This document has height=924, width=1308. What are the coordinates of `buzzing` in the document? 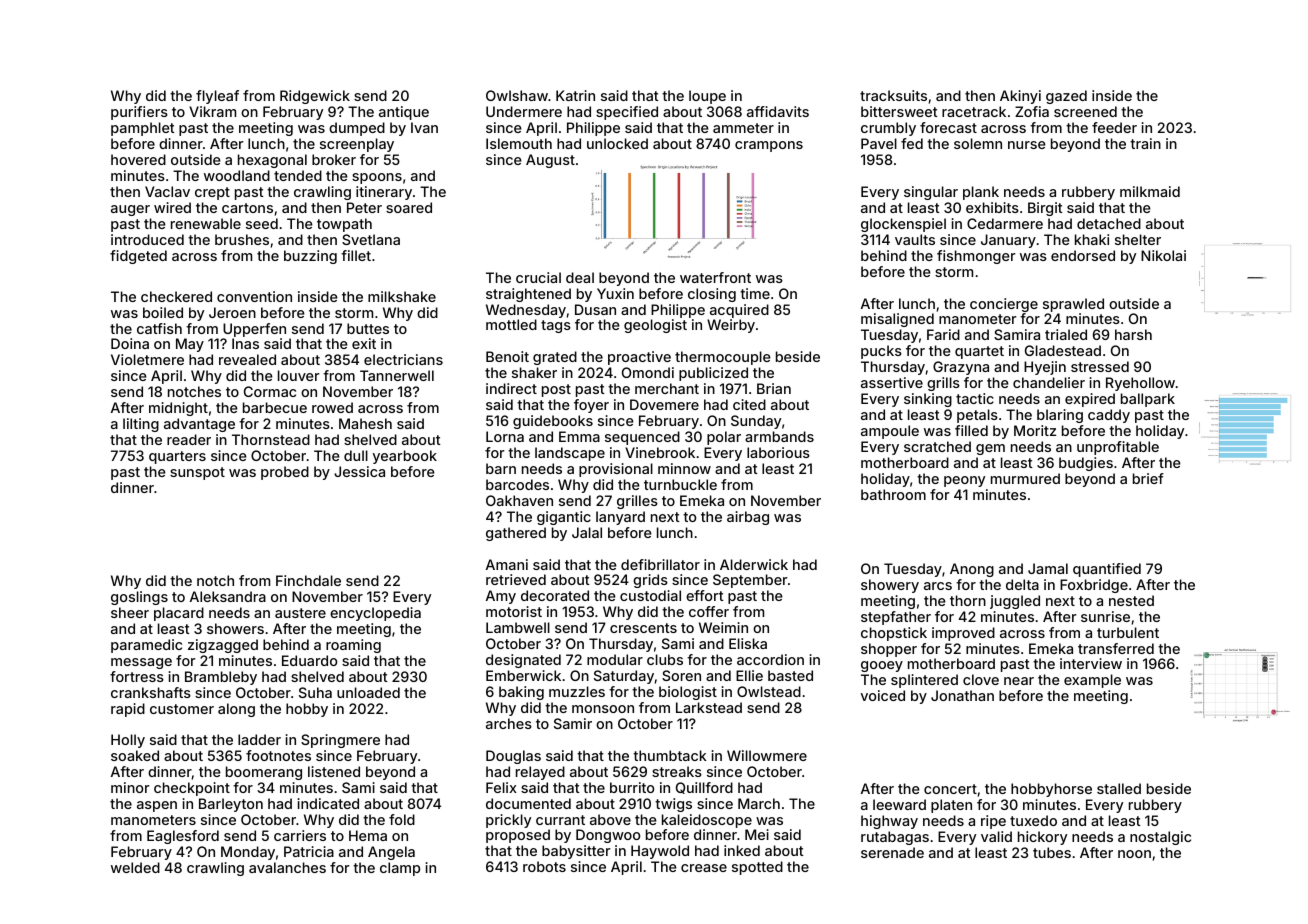 It's located at (310, 257).
